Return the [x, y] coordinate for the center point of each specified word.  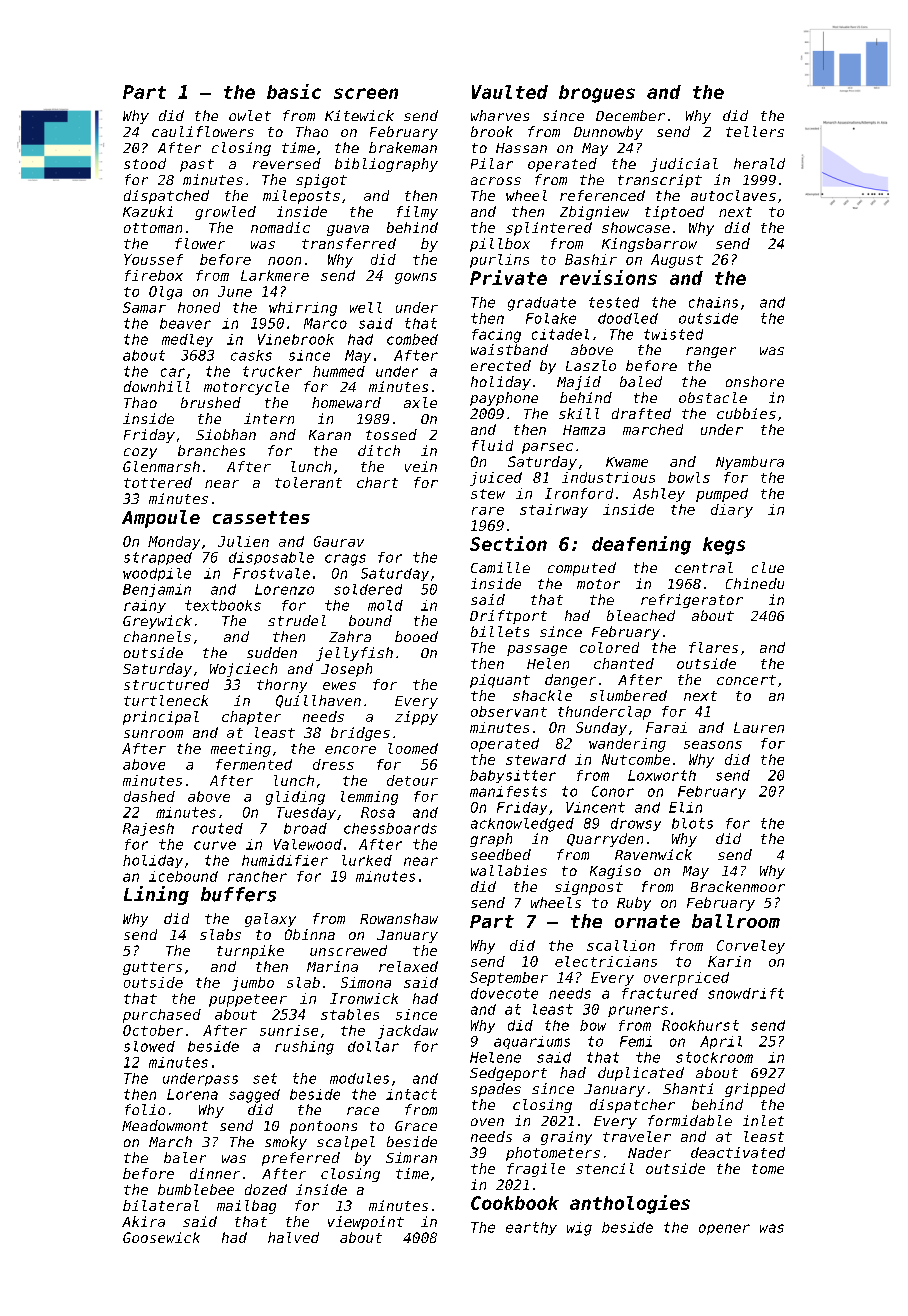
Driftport [508, 617]
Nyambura [750, 463]
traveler [637, 1136]
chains [713, 302]
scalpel [346, 1143]
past [197, 165]
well [366, 307]
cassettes [261, 517]
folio [145, 1109]
